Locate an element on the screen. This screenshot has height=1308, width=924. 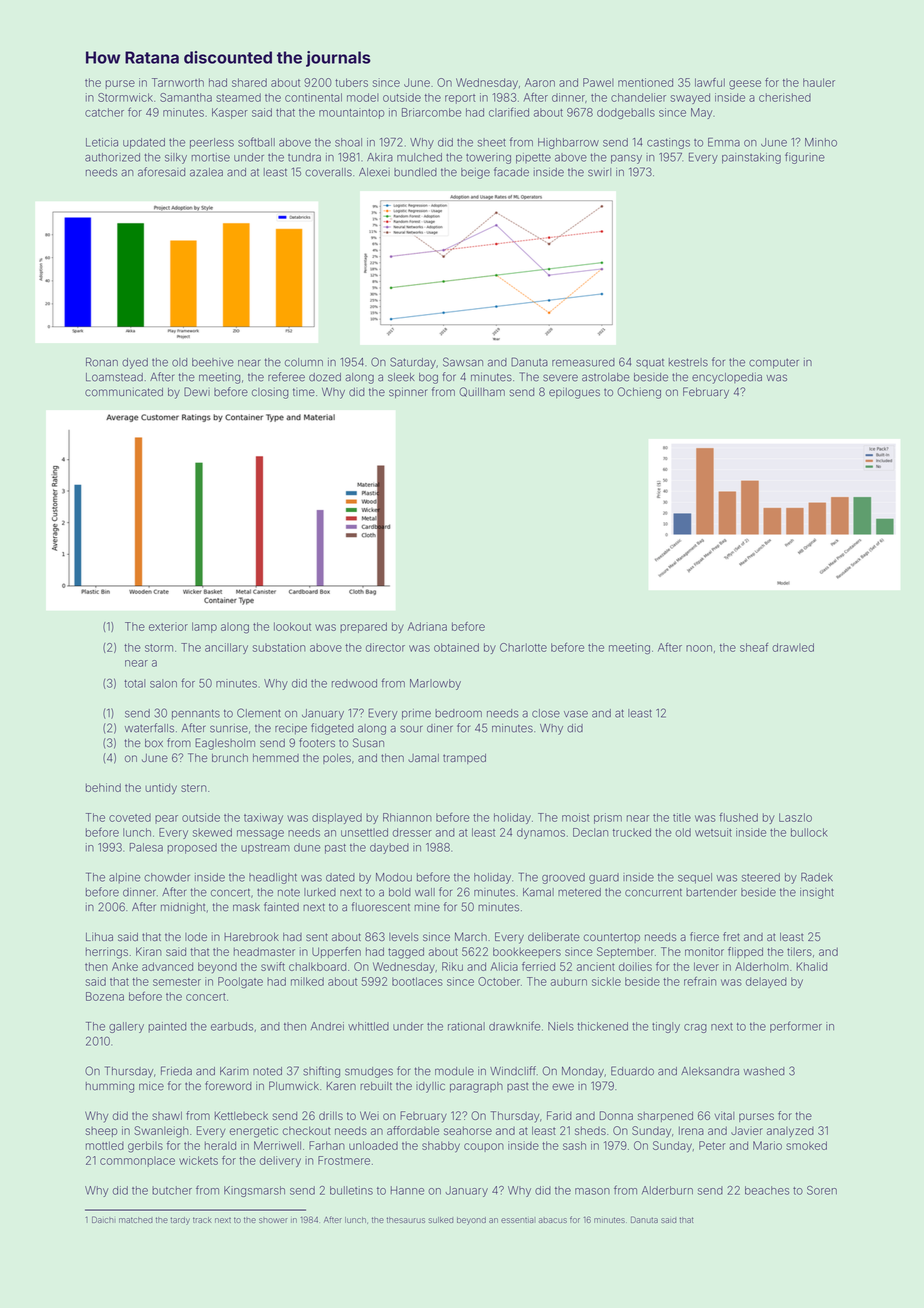
Clement is located at coordinates (259, 713).
